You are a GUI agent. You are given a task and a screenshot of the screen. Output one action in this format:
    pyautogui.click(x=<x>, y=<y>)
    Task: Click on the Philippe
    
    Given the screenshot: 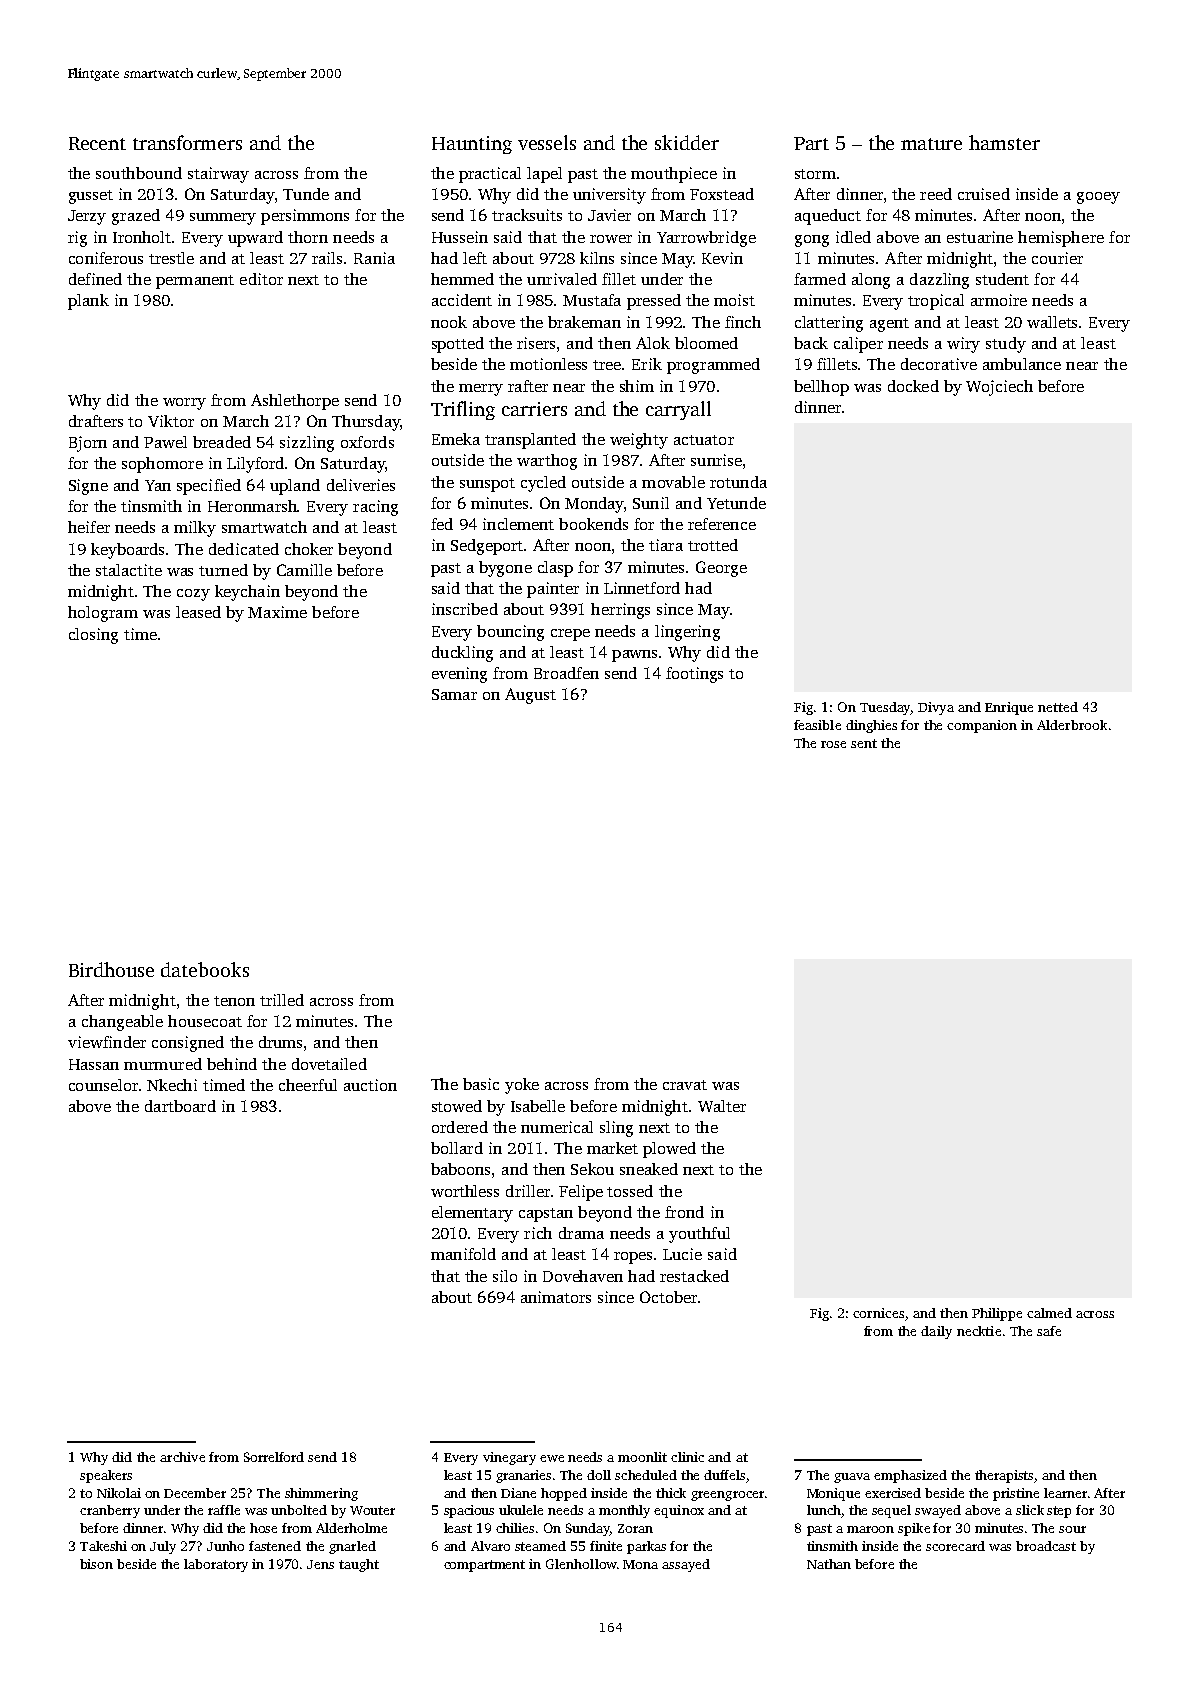 What is the action you would take?
    pyautogui.click(x=997, y=1314)
